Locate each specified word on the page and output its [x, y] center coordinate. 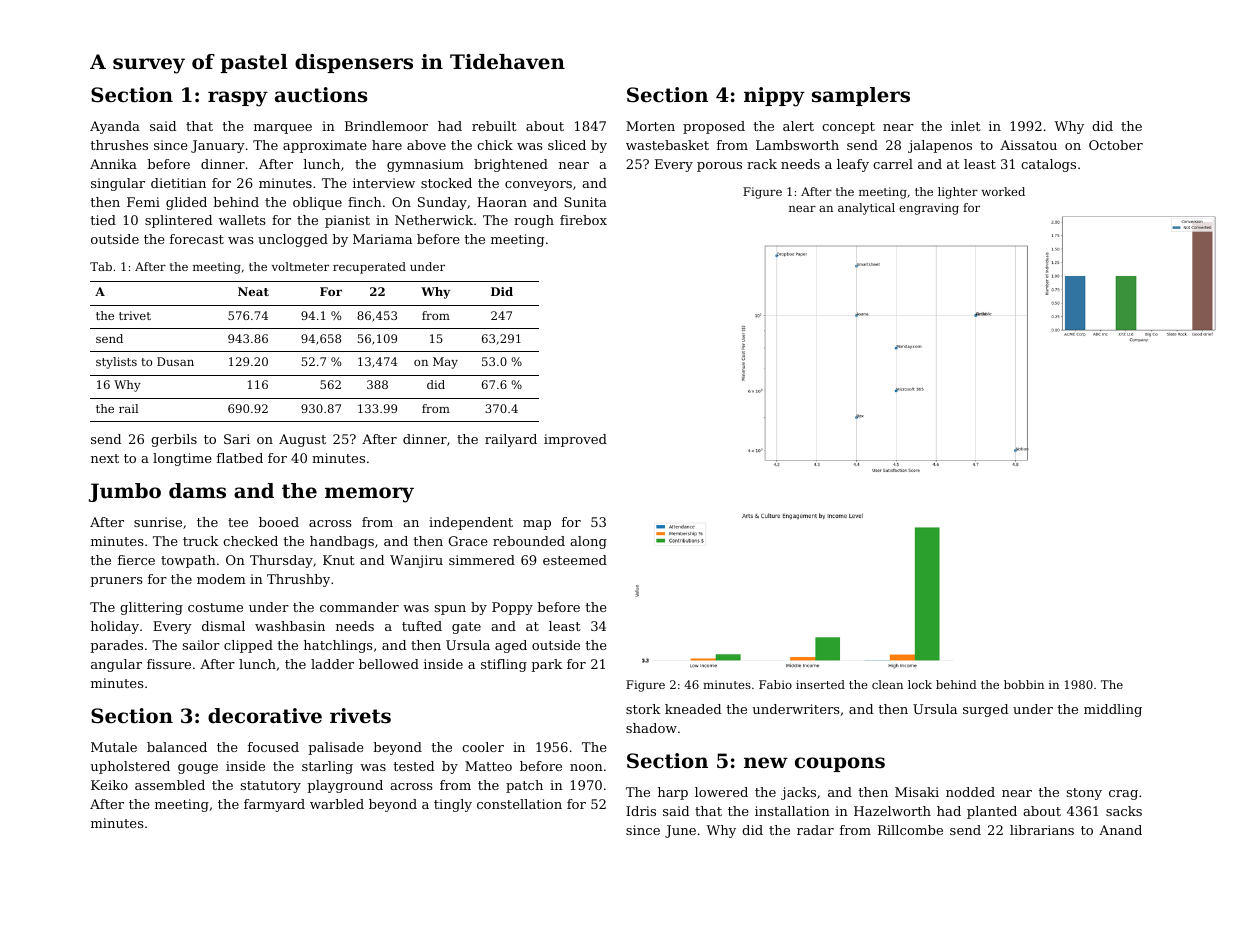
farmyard [274, 805]
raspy [238, 99]
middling [1113, 710]
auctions [321, 95]
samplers [861, 96]
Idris [641, 811]
